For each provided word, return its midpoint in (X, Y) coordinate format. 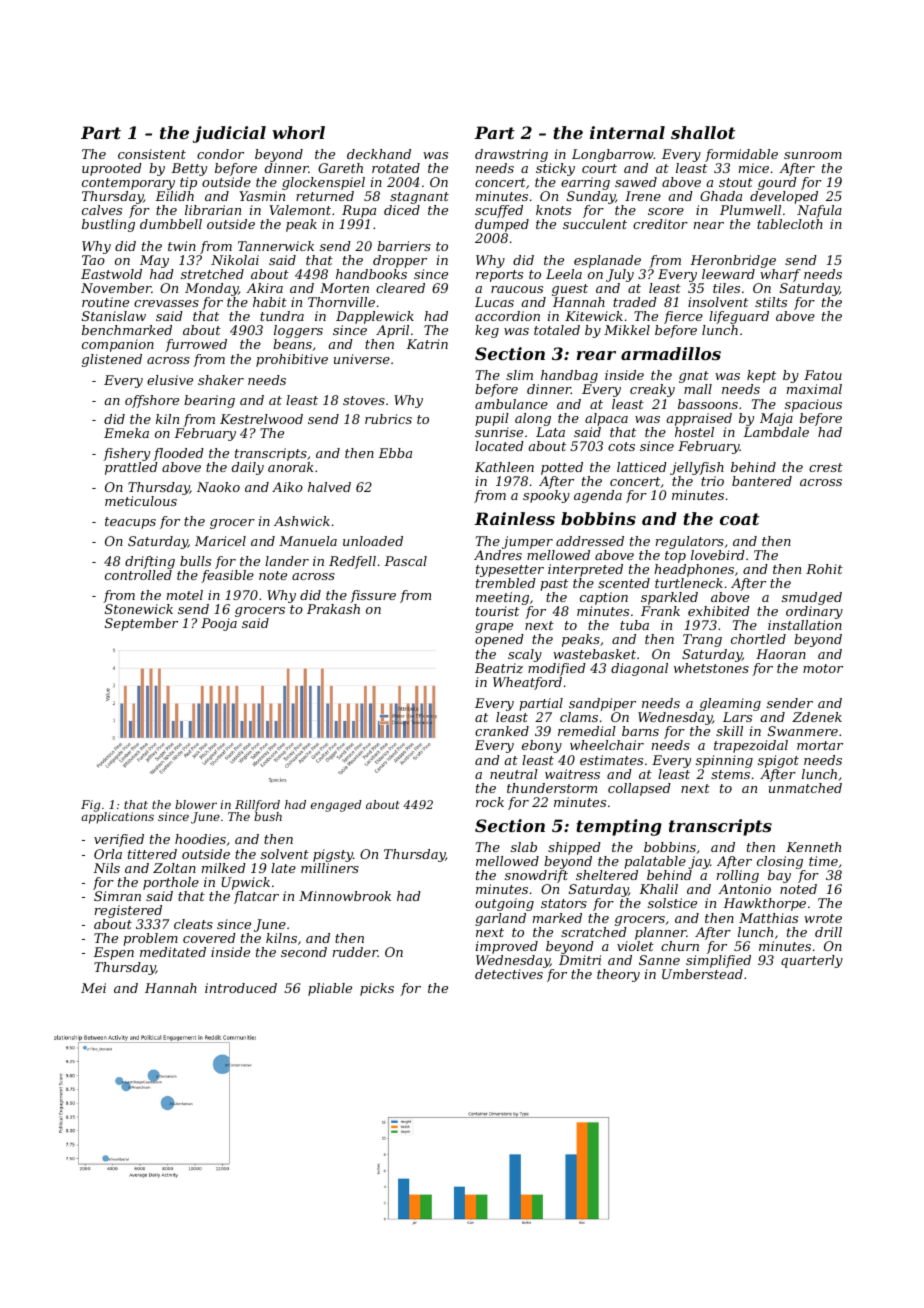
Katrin (427, 344)
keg (487, 331)
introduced (241, 988)
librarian (213, 210)
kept (761, 376)
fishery (126, 454)
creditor (660, 224)
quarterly (812, 961)
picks (377, 989)
